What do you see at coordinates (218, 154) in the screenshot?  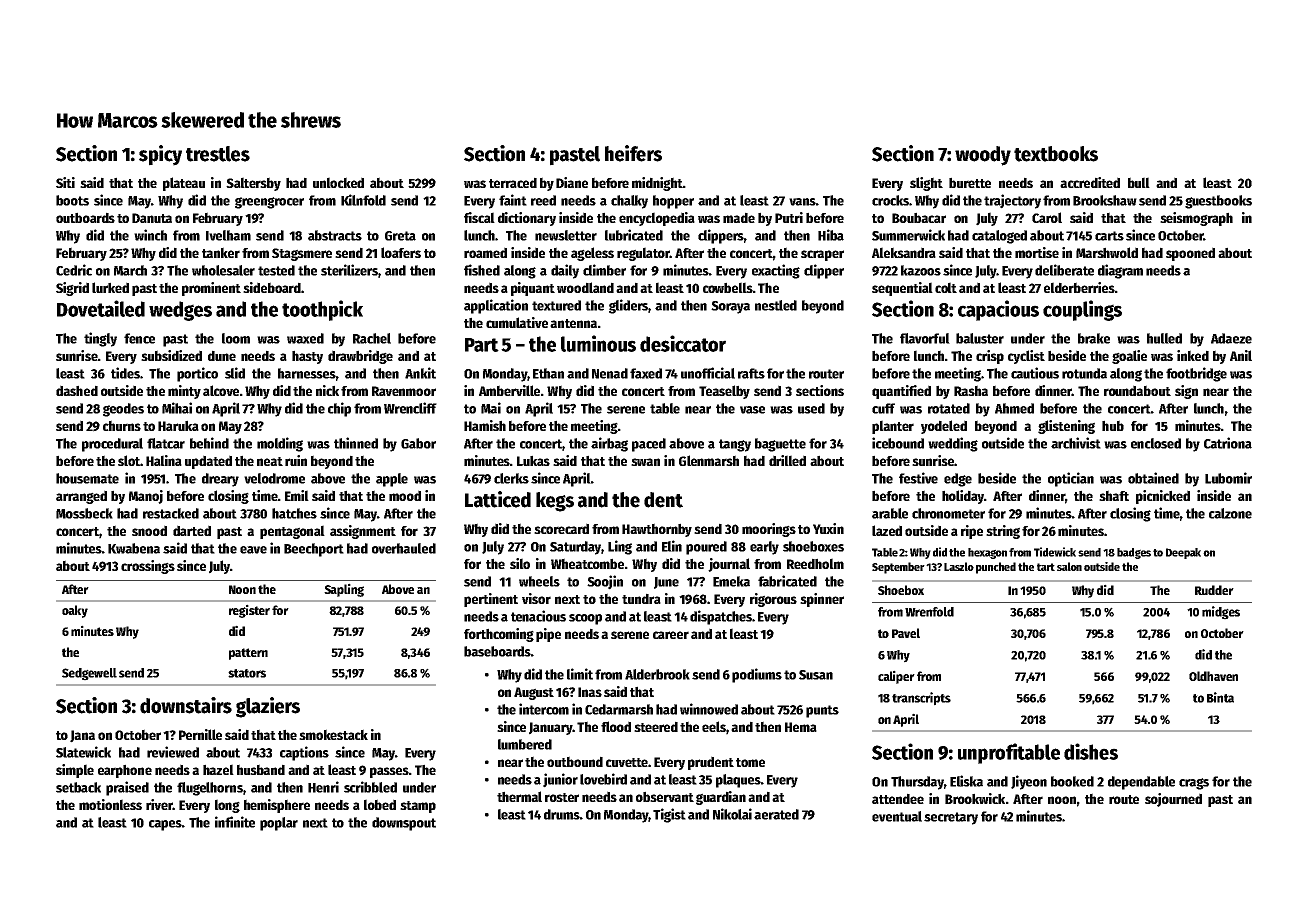 I see `trestles` at bounding box center [218, 154].
